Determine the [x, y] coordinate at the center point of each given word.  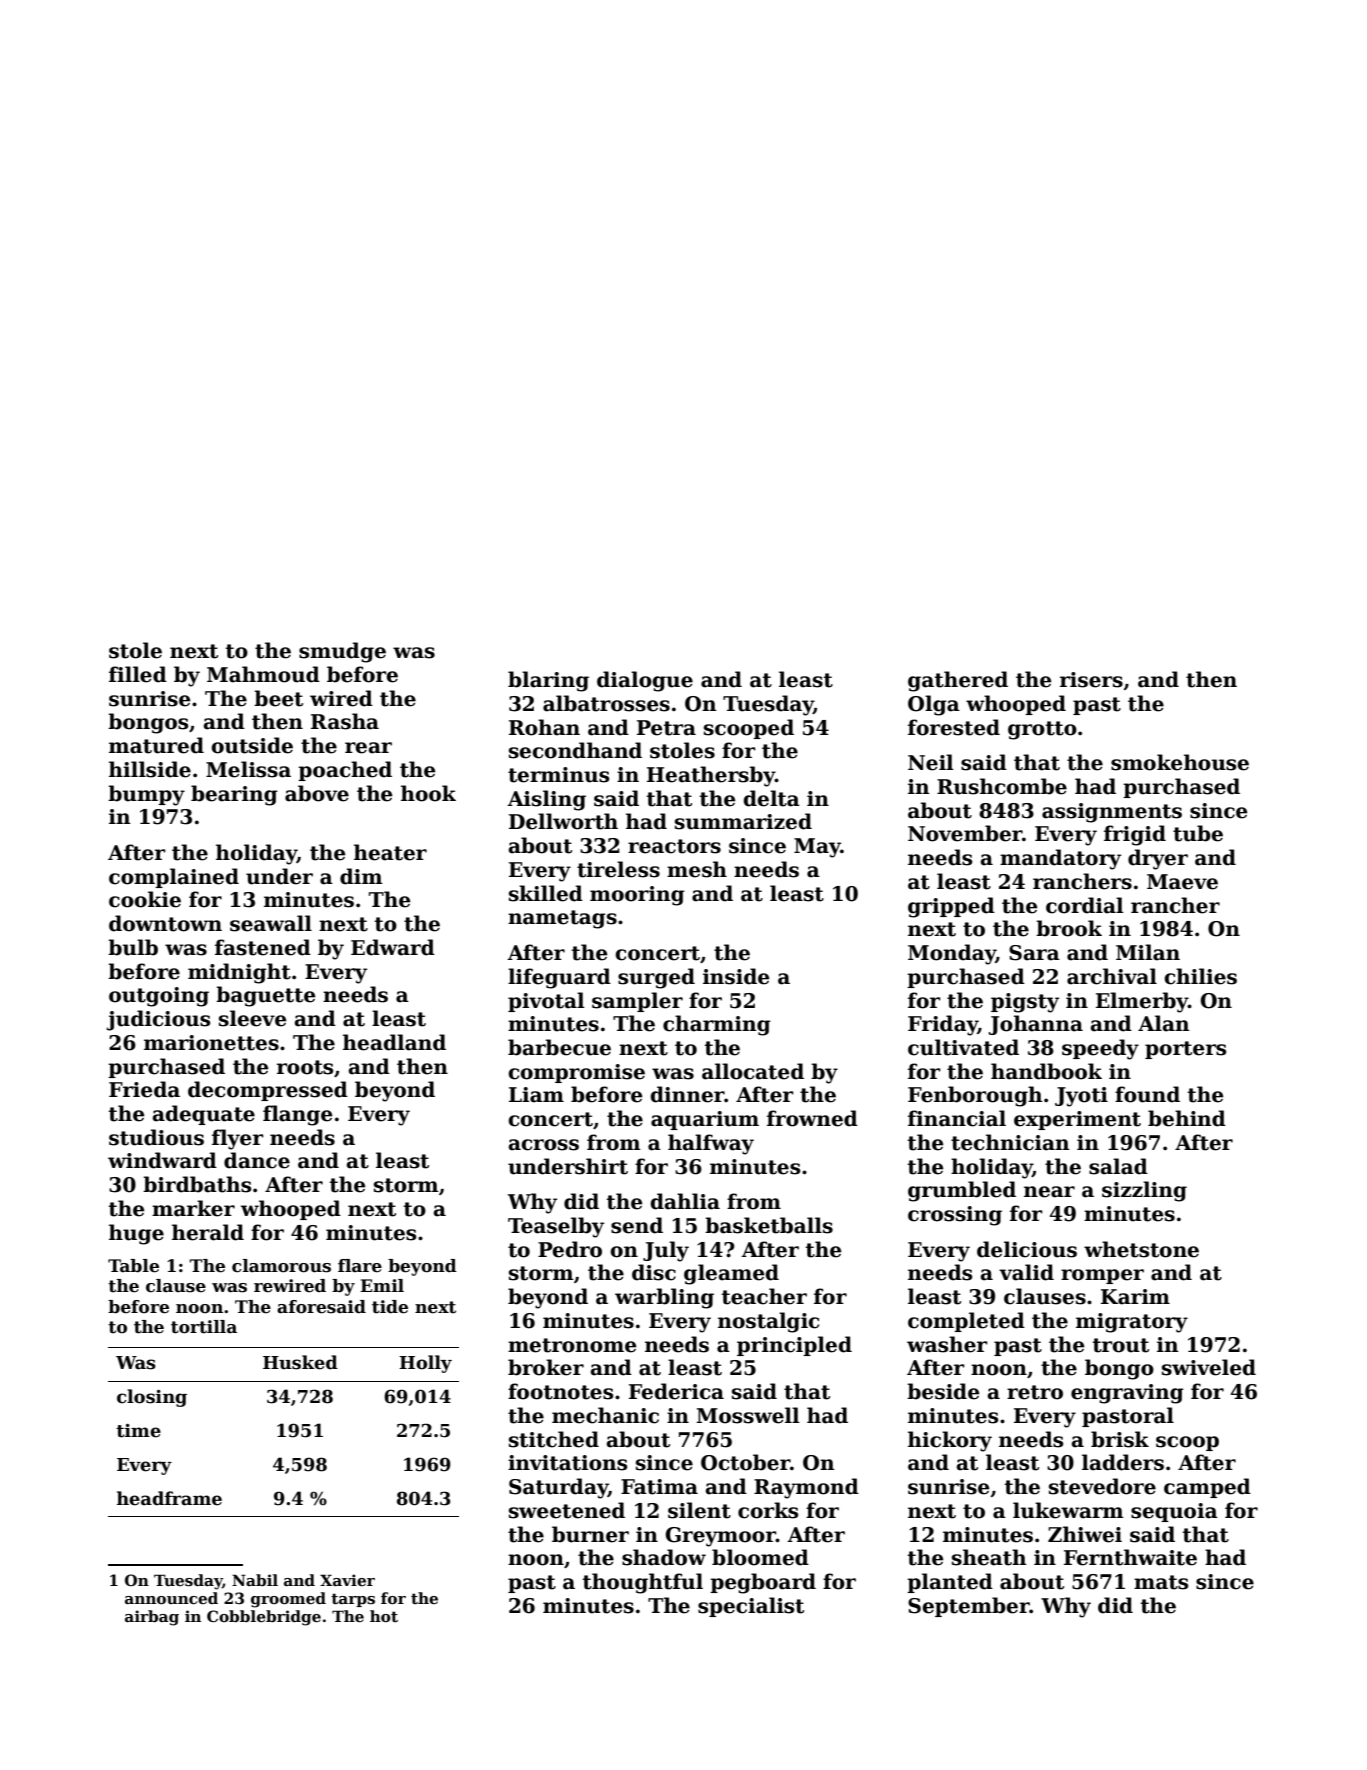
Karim [1135, 1297]
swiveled [1209, 1367]
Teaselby [556, 1227]
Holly [425, 1364]
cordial [1084, 905]
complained [174, 878]
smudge [342, 652]
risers [1091, 680]
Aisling [546, 800]
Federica [676, 1391]
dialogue [645, 681]
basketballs [769, 1225]
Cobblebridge [264, 1618]
